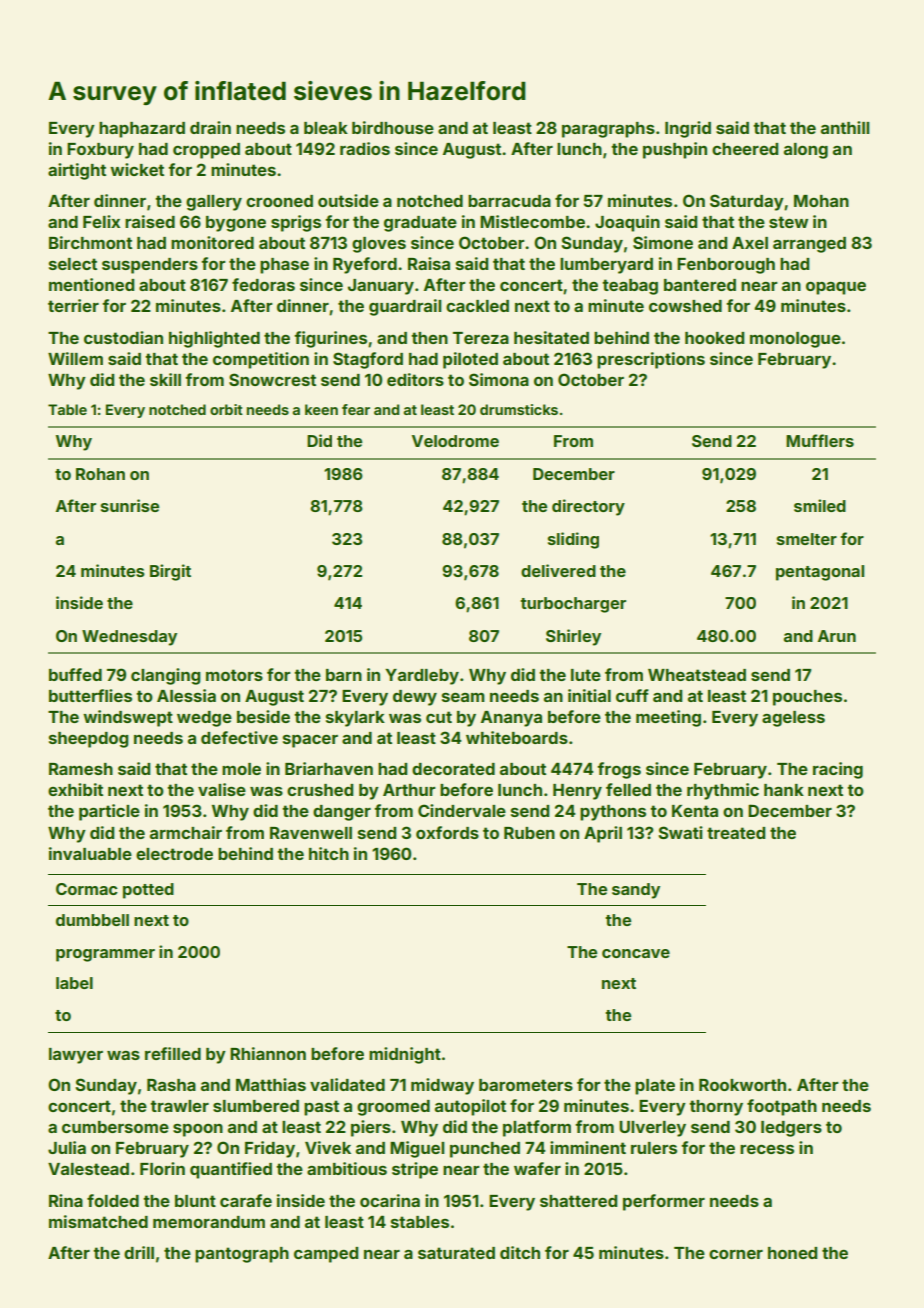 The width and height of the screenshot is (924, 1308). What do you see at coordinates (447, 832) in the screenshot?
I see `oxfords` at bounding box center [447, 832].
